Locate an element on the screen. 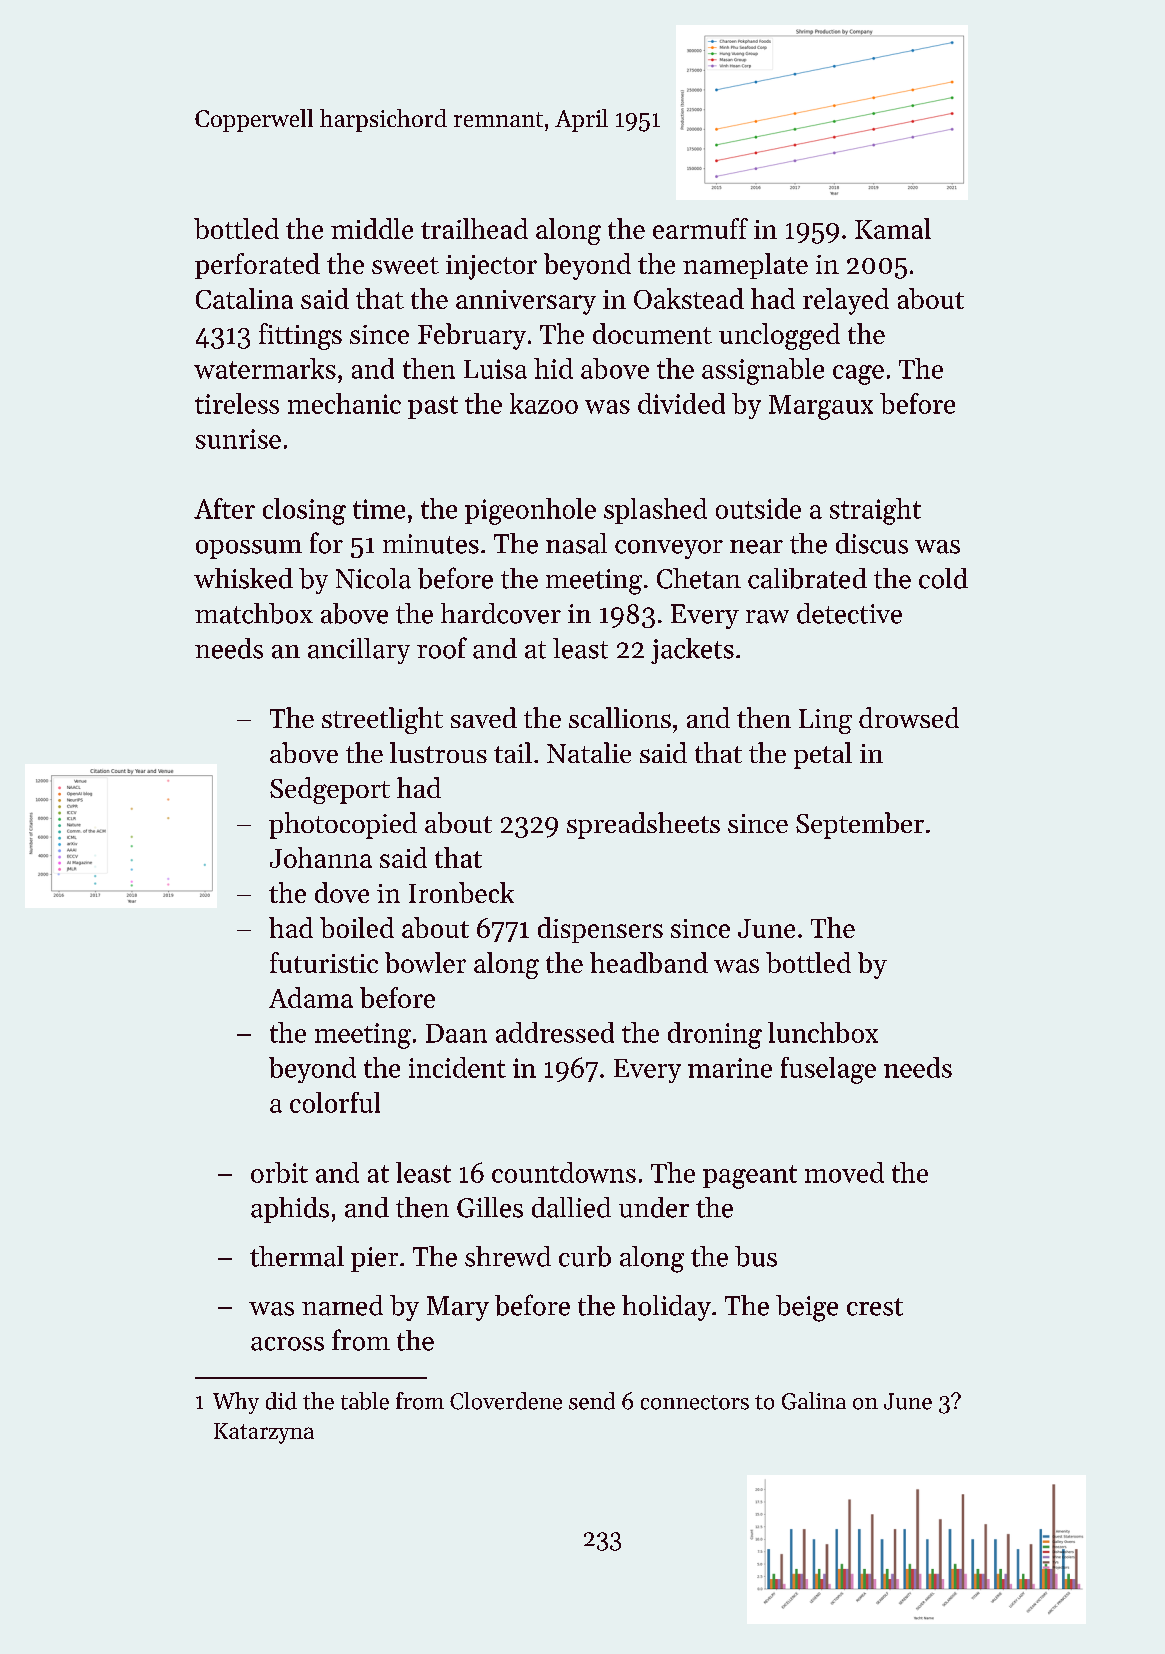  middle is located at coordinates (372, 228).
